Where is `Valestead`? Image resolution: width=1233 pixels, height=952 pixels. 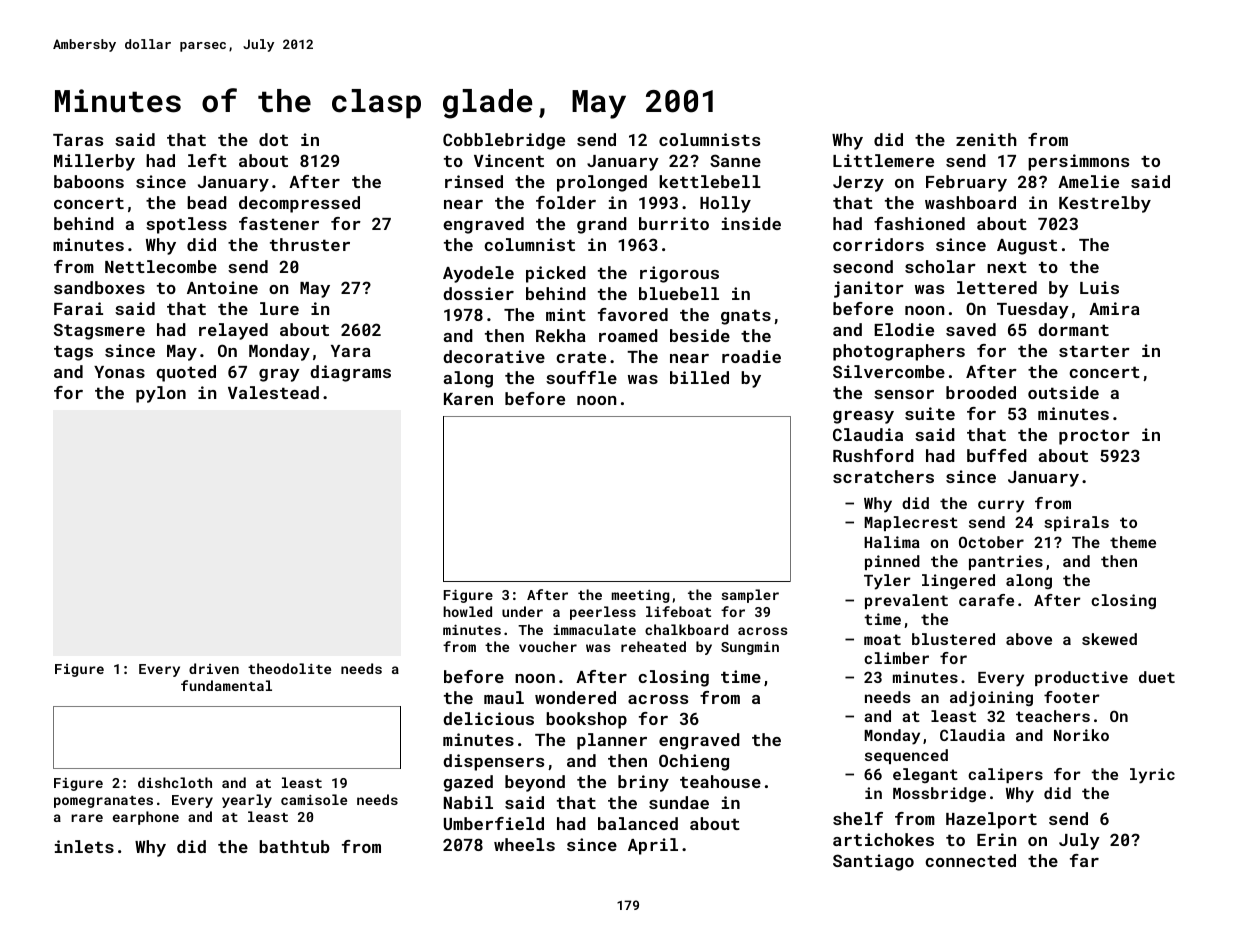 Valestead is located at coordinates (273, 392).
